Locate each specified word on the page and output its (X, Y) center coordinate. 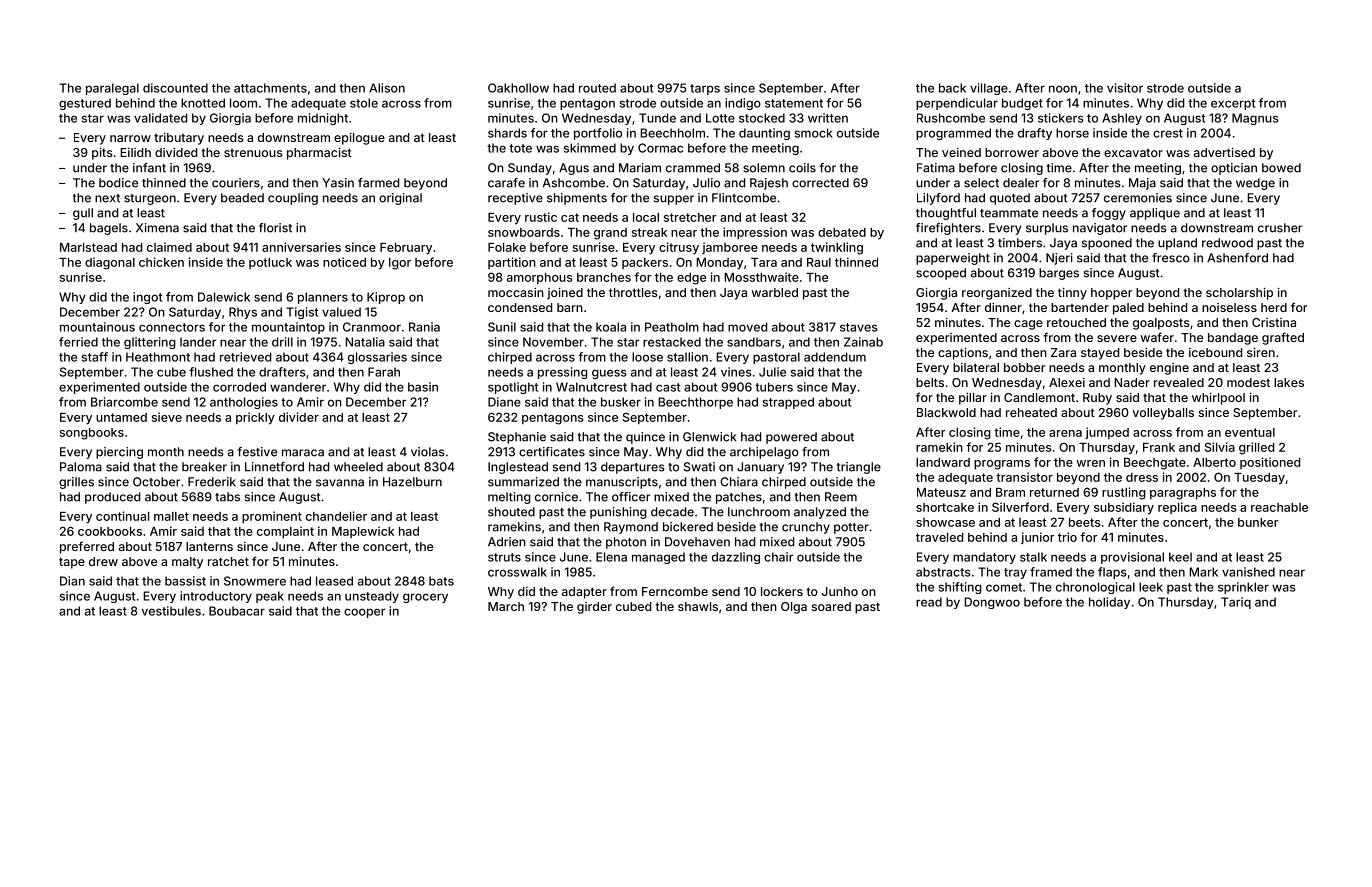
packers (645, 263)
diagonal (110, 263)
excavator (1133, 153)
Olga (794, 608)
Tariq (1236, 603)
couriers (236, 183)
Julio (706, 183)
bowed (1281, 168)
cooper (365, 613)
